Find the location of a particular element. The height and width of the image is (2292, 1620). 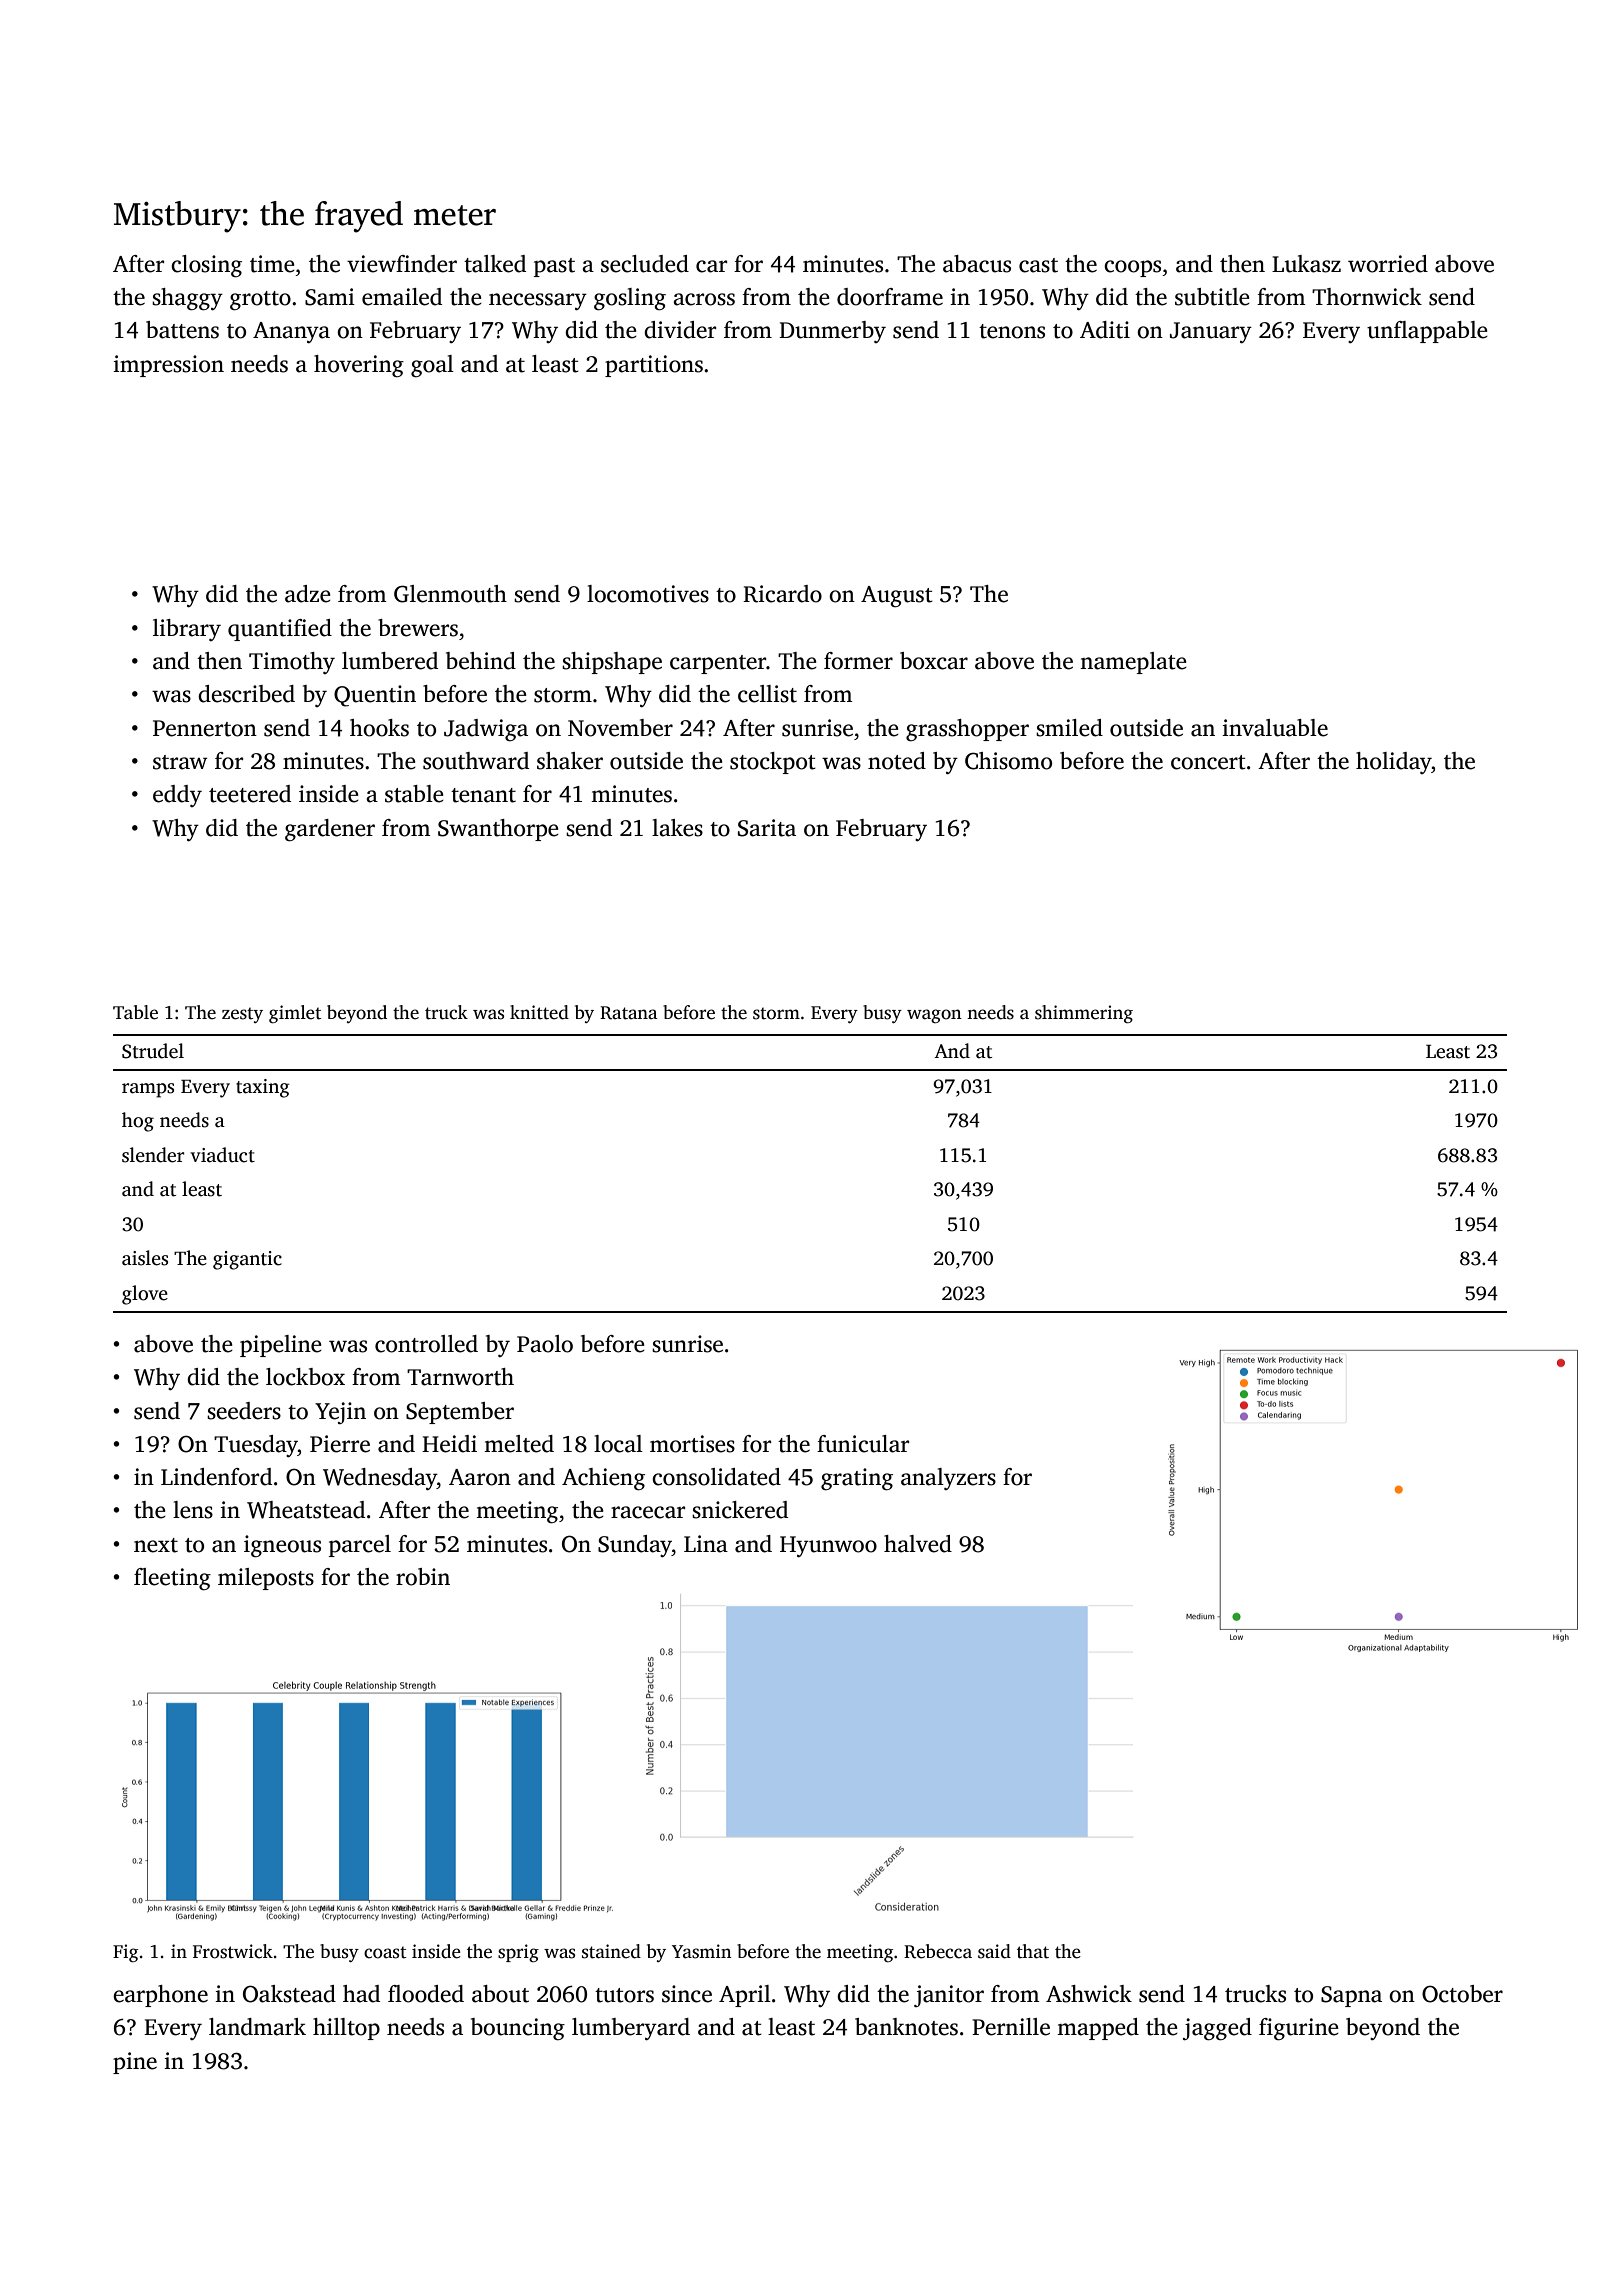

pine is located at coordinates (135, 2063).
